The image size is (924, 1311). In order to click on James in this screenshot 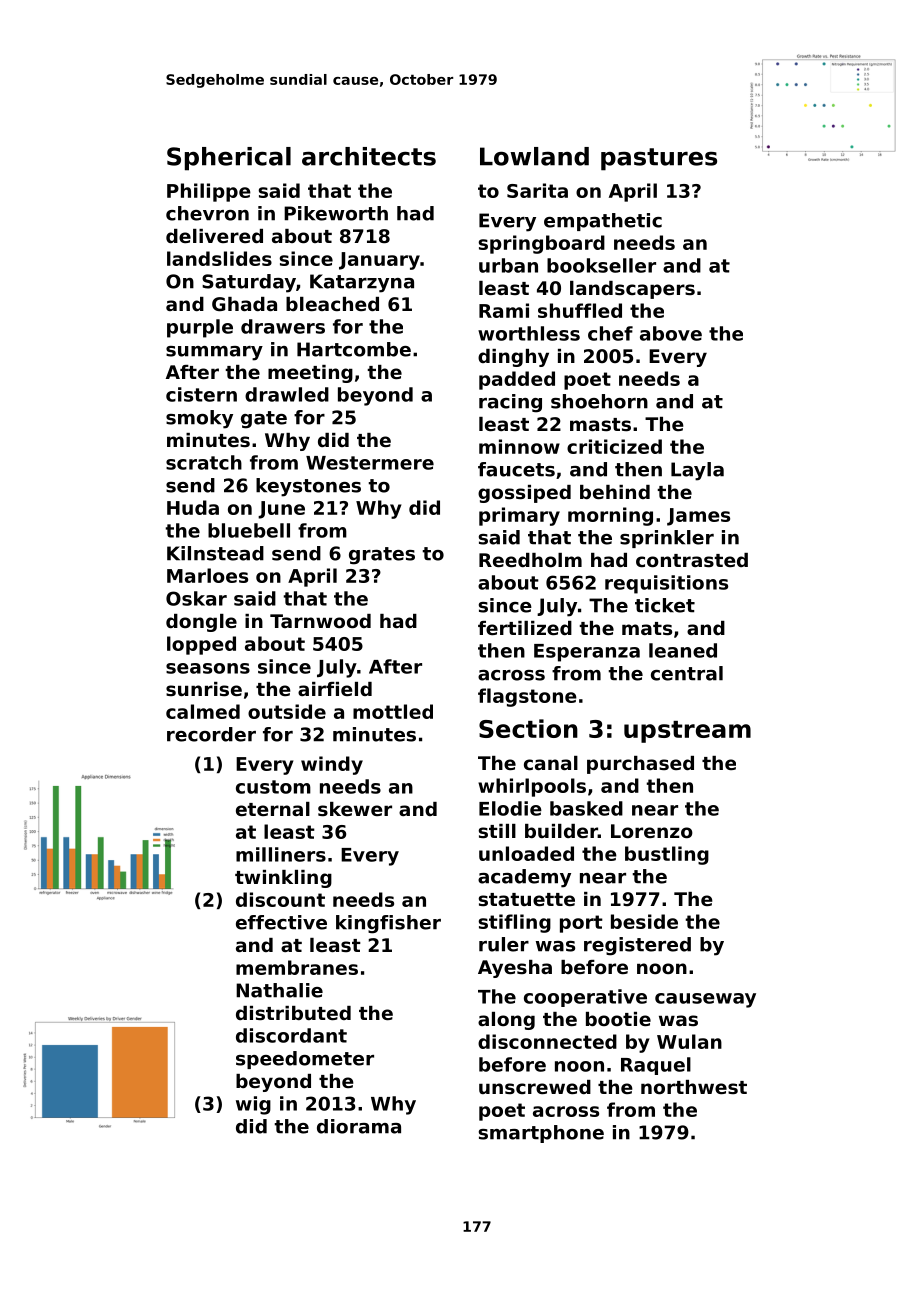, I will do `click(698, 517)`.
